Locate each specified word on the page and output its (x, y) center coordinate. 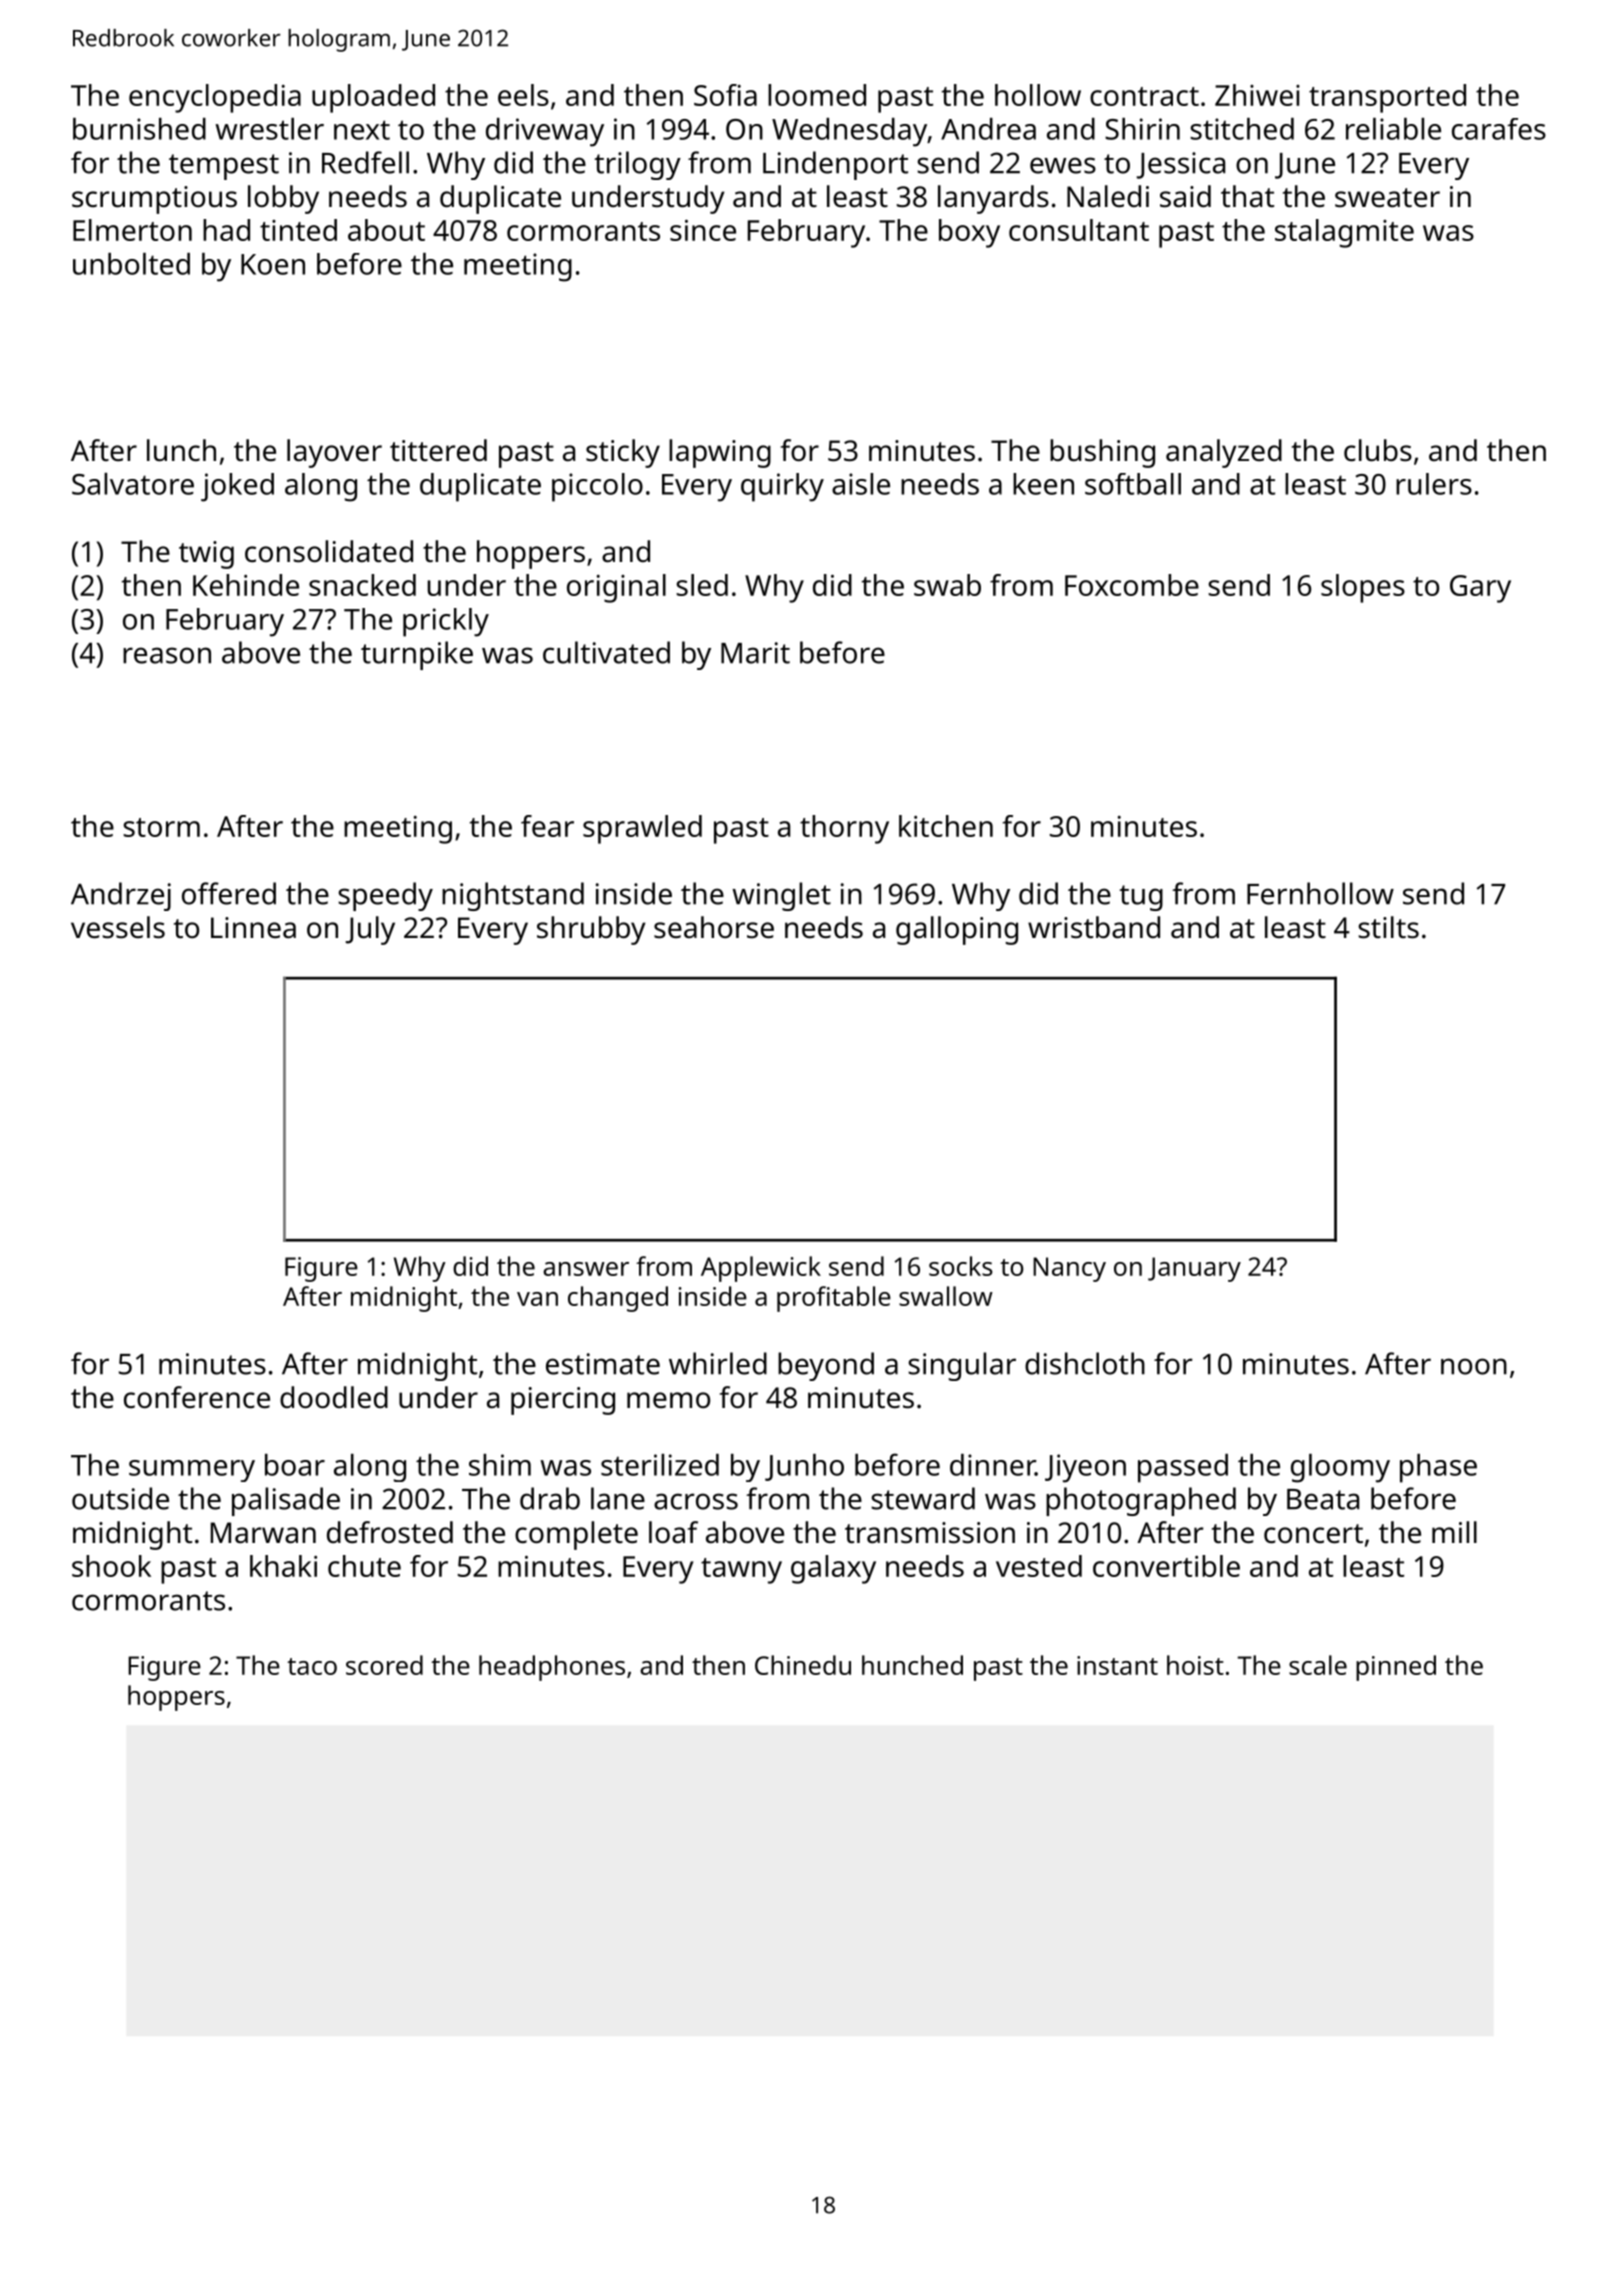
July (370, 930)
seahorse (714, 927)
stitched (1242, 129)
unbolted (131, 264)
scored (384, 1665)
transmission (930, 1533)
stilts (1388, 927)
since (703, 230)
